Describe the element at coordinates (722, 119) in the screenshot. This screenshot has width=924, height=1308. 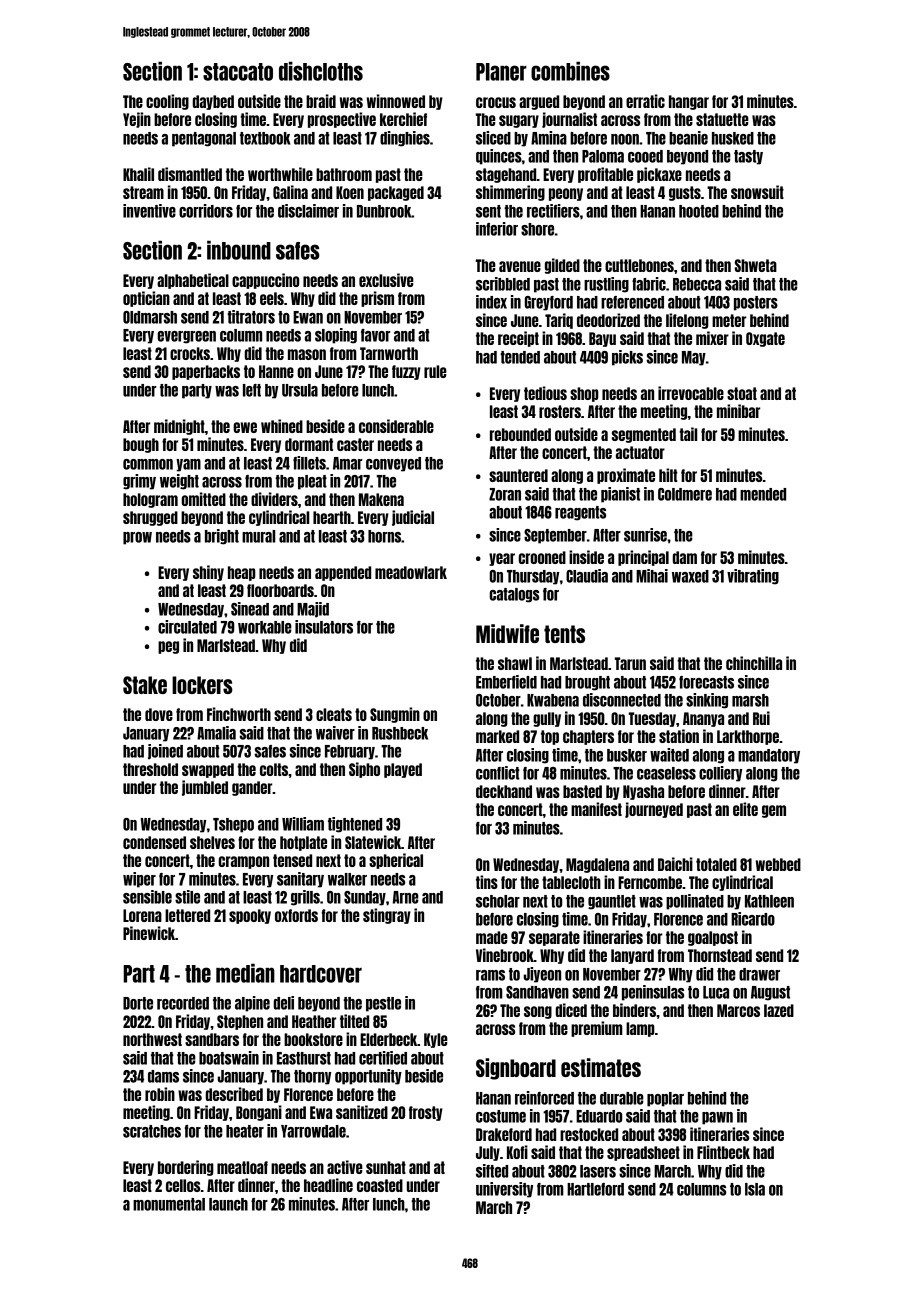
I see `statuette` at that location.
